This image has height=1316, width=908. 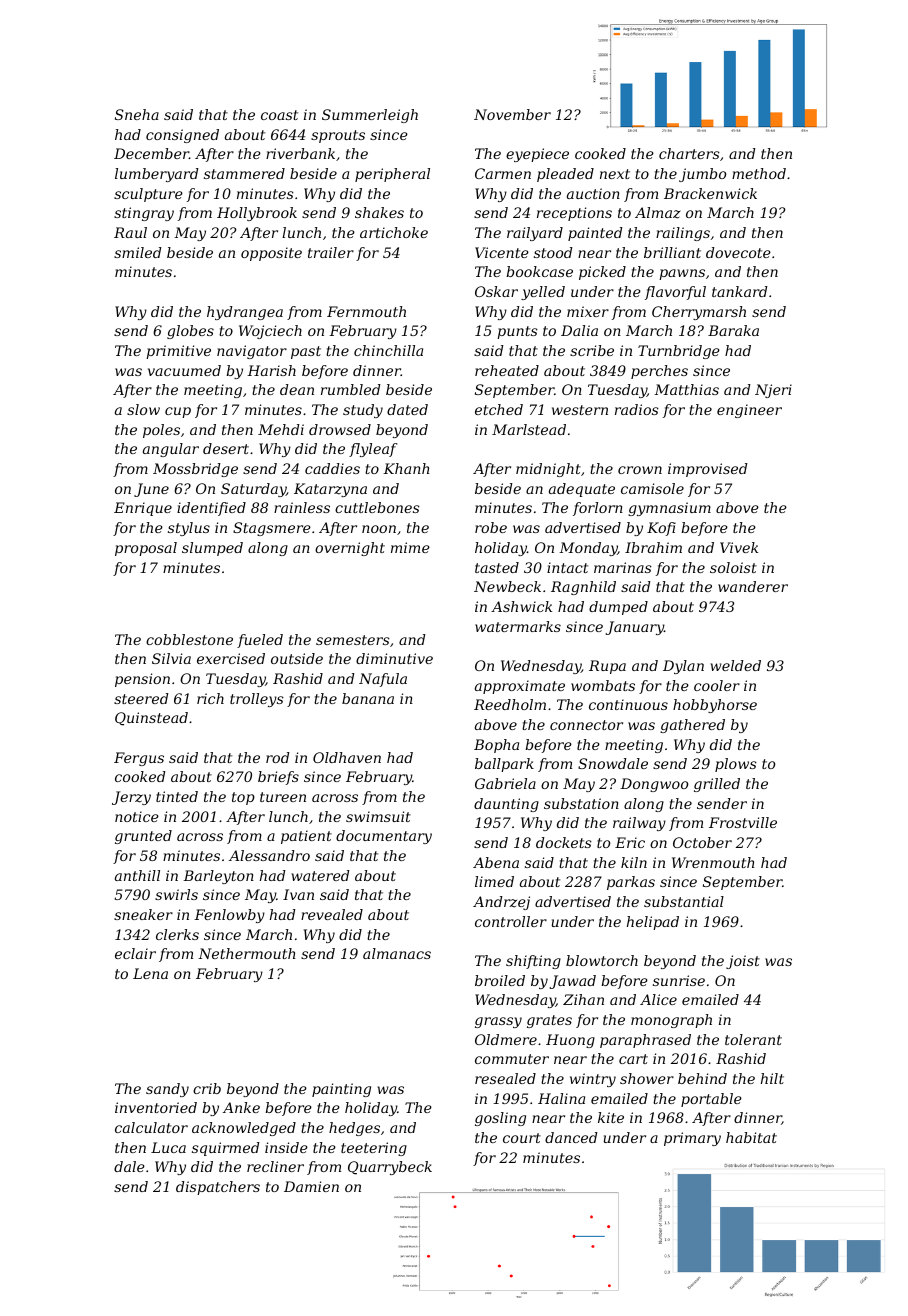 I want to click on sunrise, so click(x=679, y=980).
